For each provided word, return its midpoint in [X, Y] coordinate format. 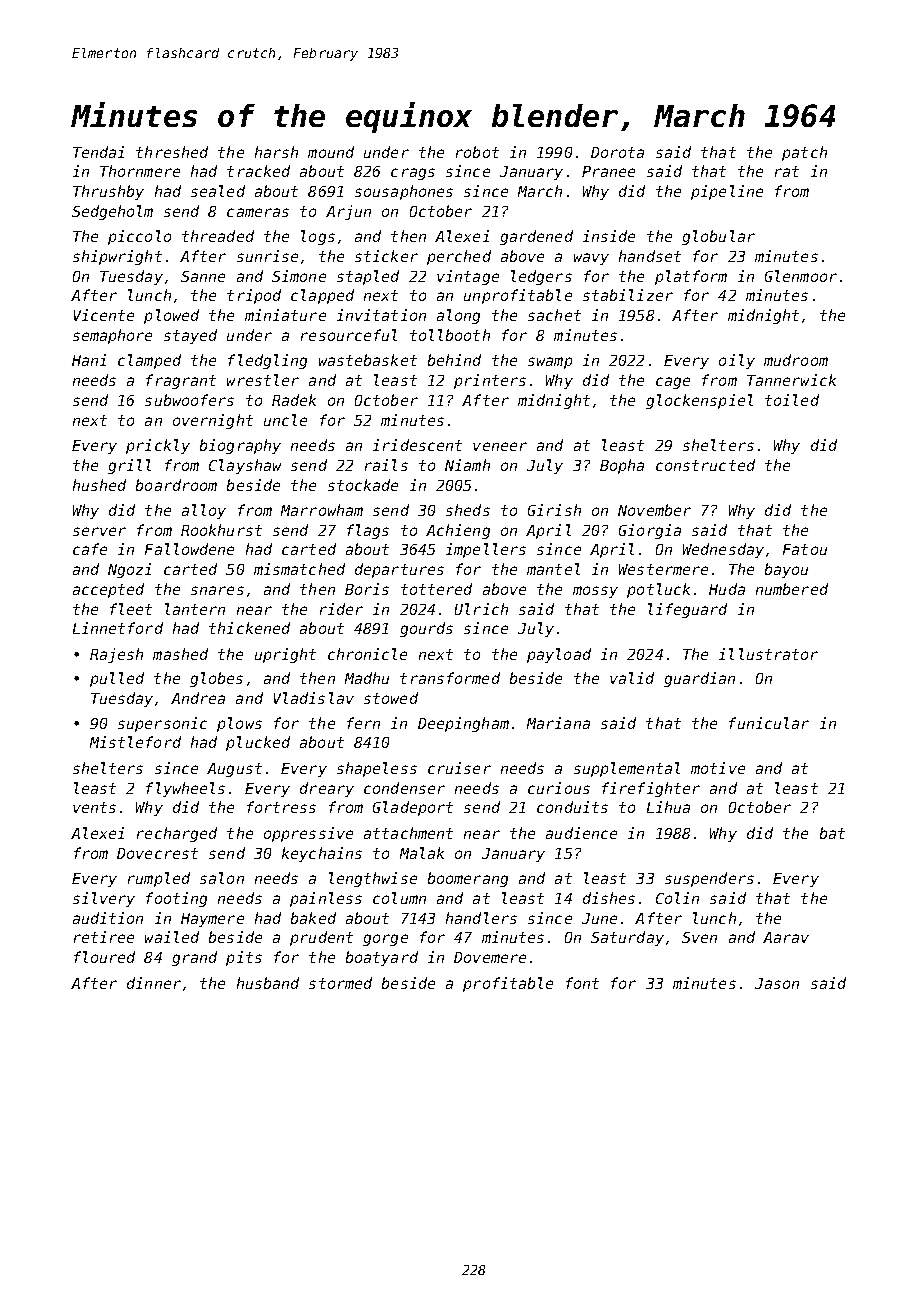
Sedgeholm [112, 212]
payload [559, 655]
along [458, 316]
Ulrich [481, 609]
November [654, 510]
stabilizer [628, 295]
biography [240, 446]
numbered [792, 589]
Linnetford [118, 628]
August [234, 770]
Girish [554, 510]
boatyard [382, 958]
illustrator [768, 654]
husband [268, 983]
